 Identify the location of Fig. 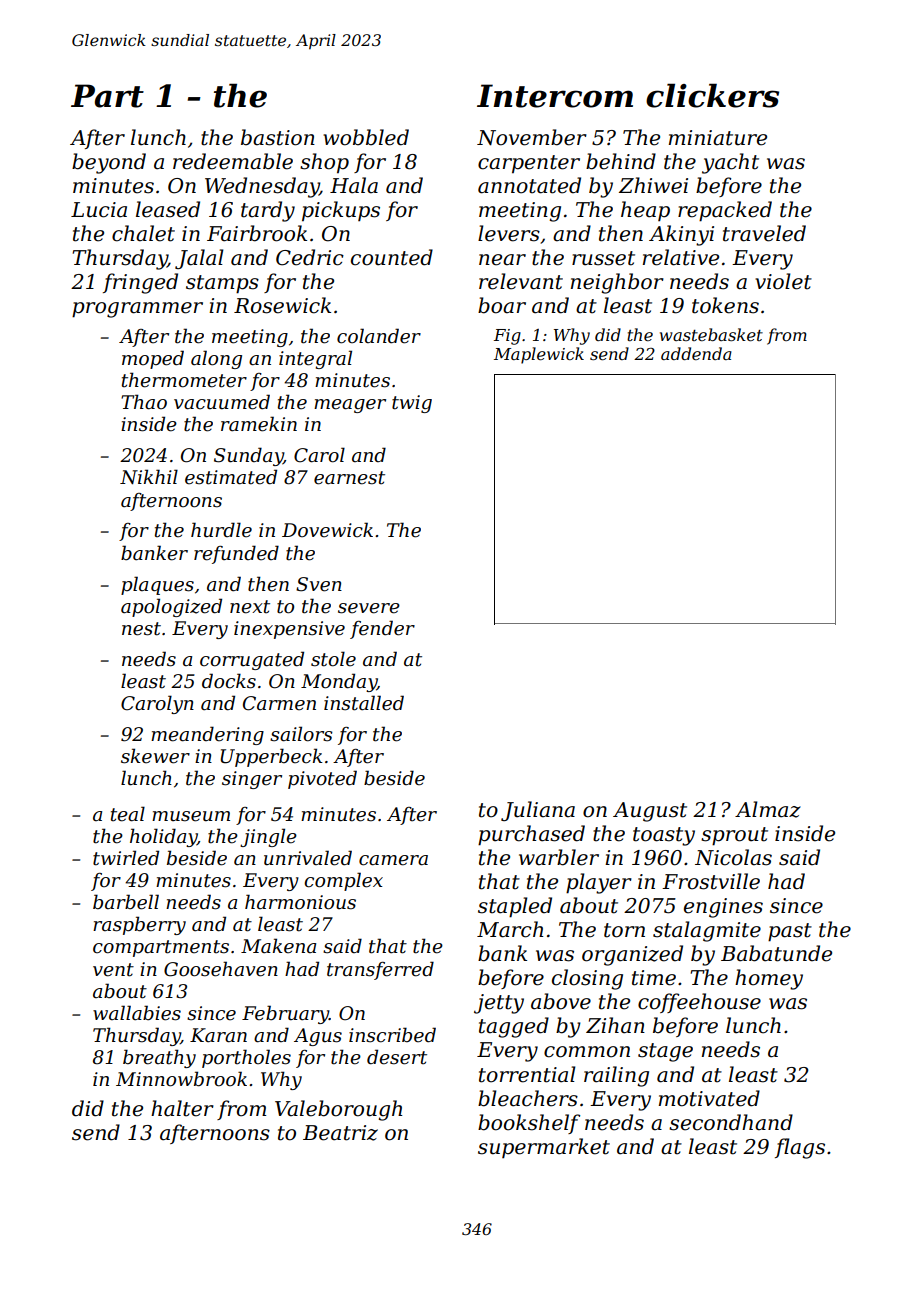
(507, 337).
